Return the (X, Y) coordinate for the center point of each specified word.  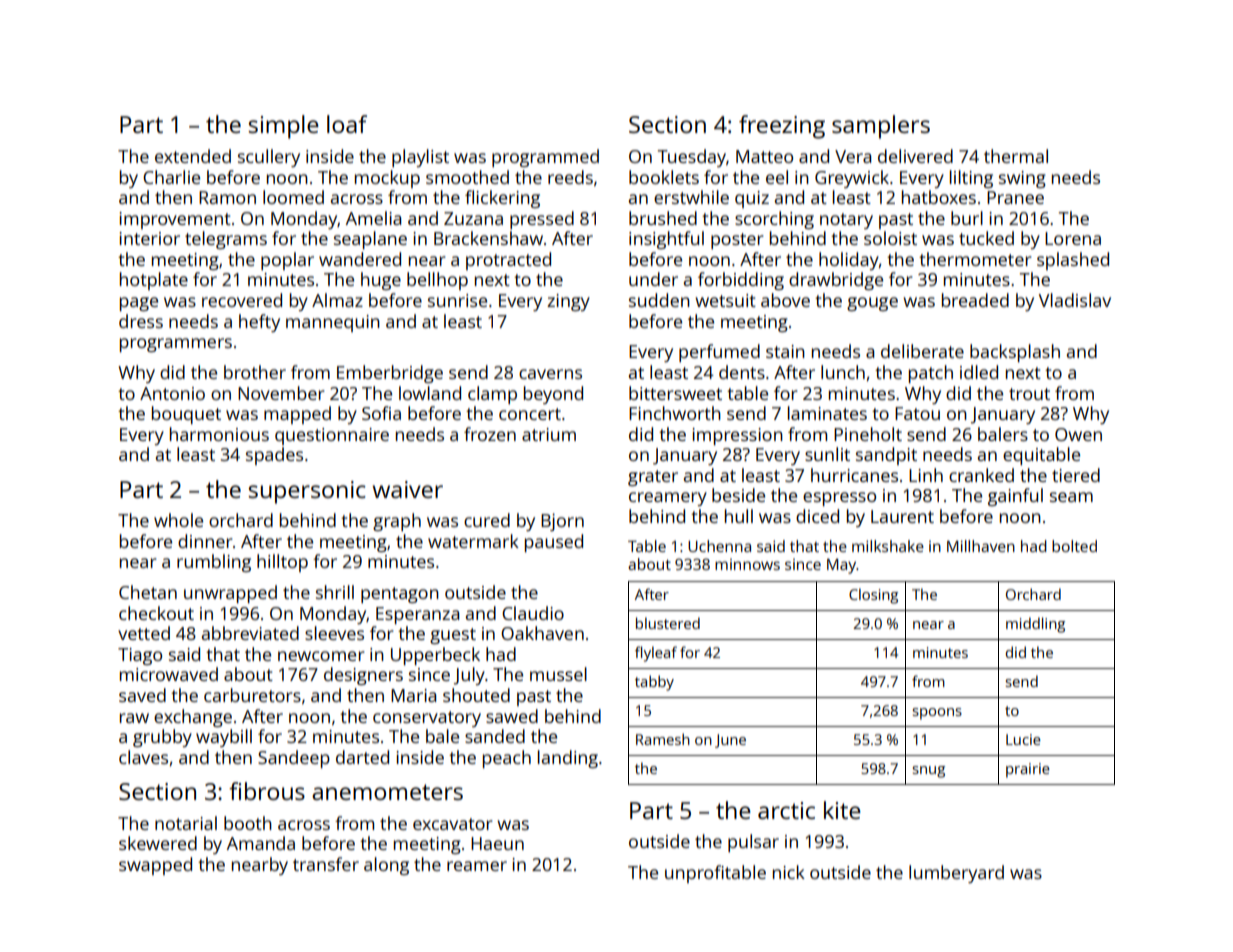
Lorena (1073, 238)
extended (193, 156)
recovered (242, 300)
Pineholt (868, 434)
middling (1035, 625)
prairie (1028, 770)
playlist (420, 158)
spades (274, 456)
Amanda (261, 843)
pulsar (753, 843)
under (653, 279)
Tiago (140, 656)
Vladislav (1075, 300)
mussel (558, 674)
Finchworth (675, 413)
